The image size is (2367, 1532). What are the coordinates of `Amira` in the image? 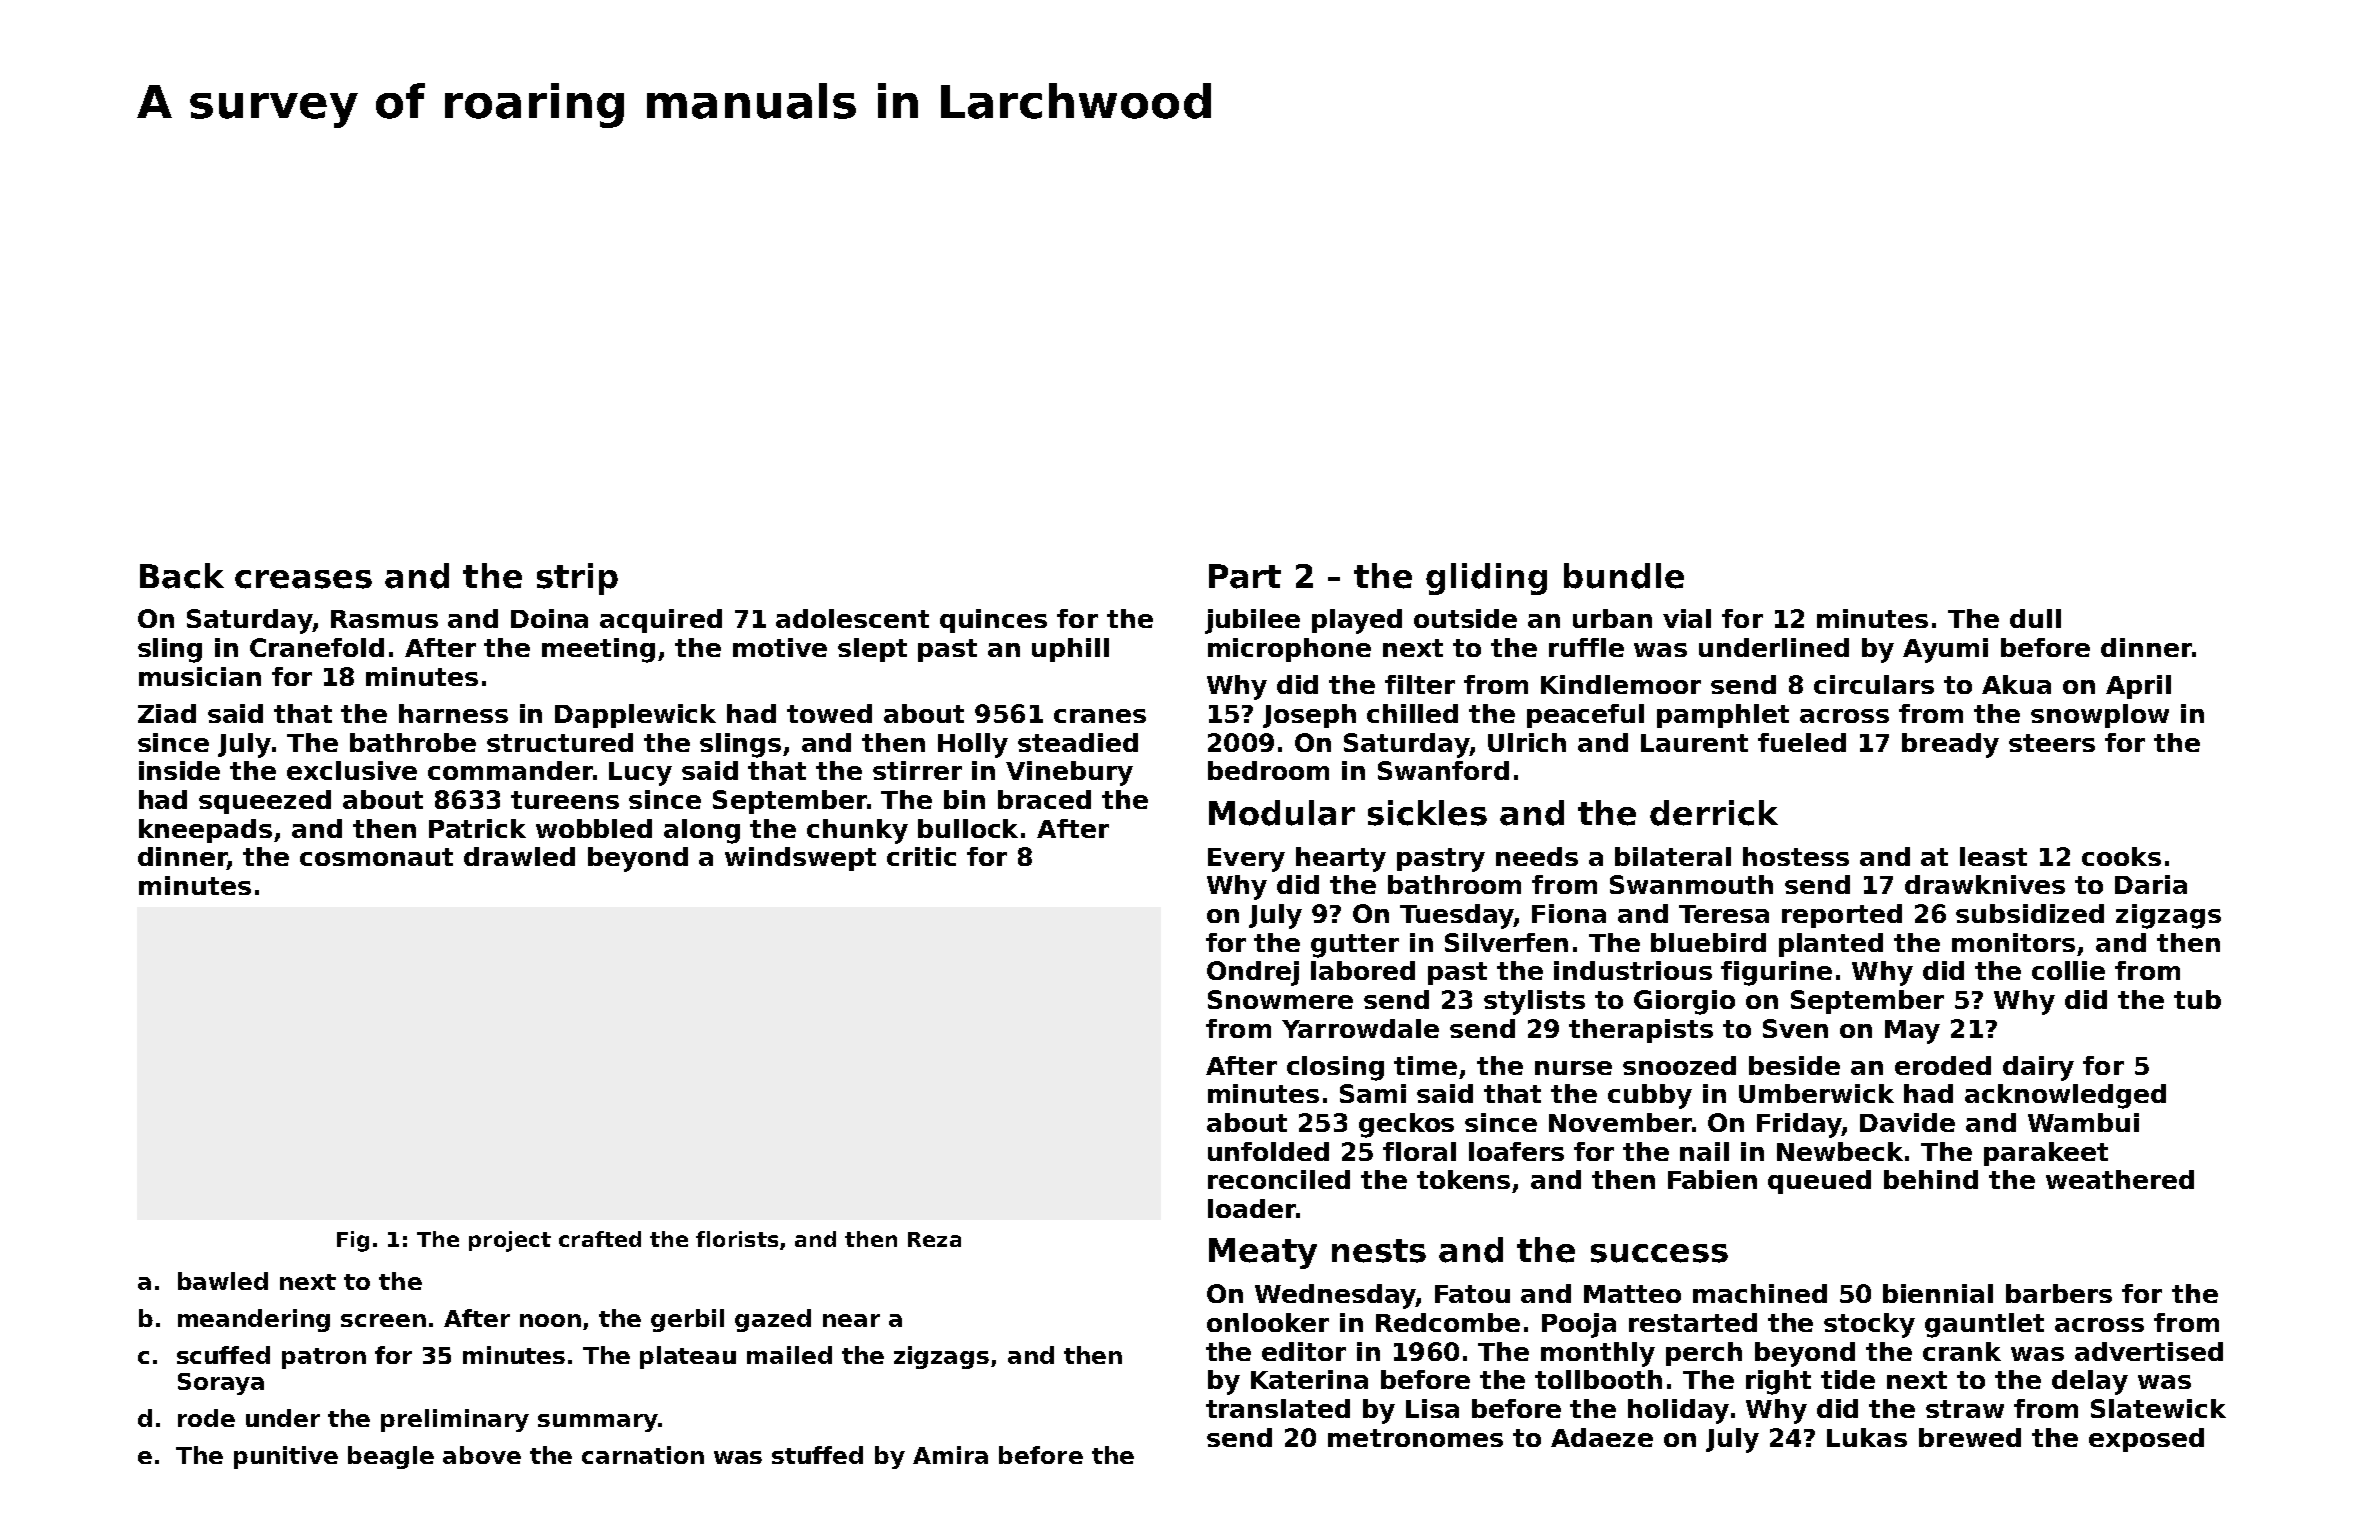 It's located at (950, 1455).
